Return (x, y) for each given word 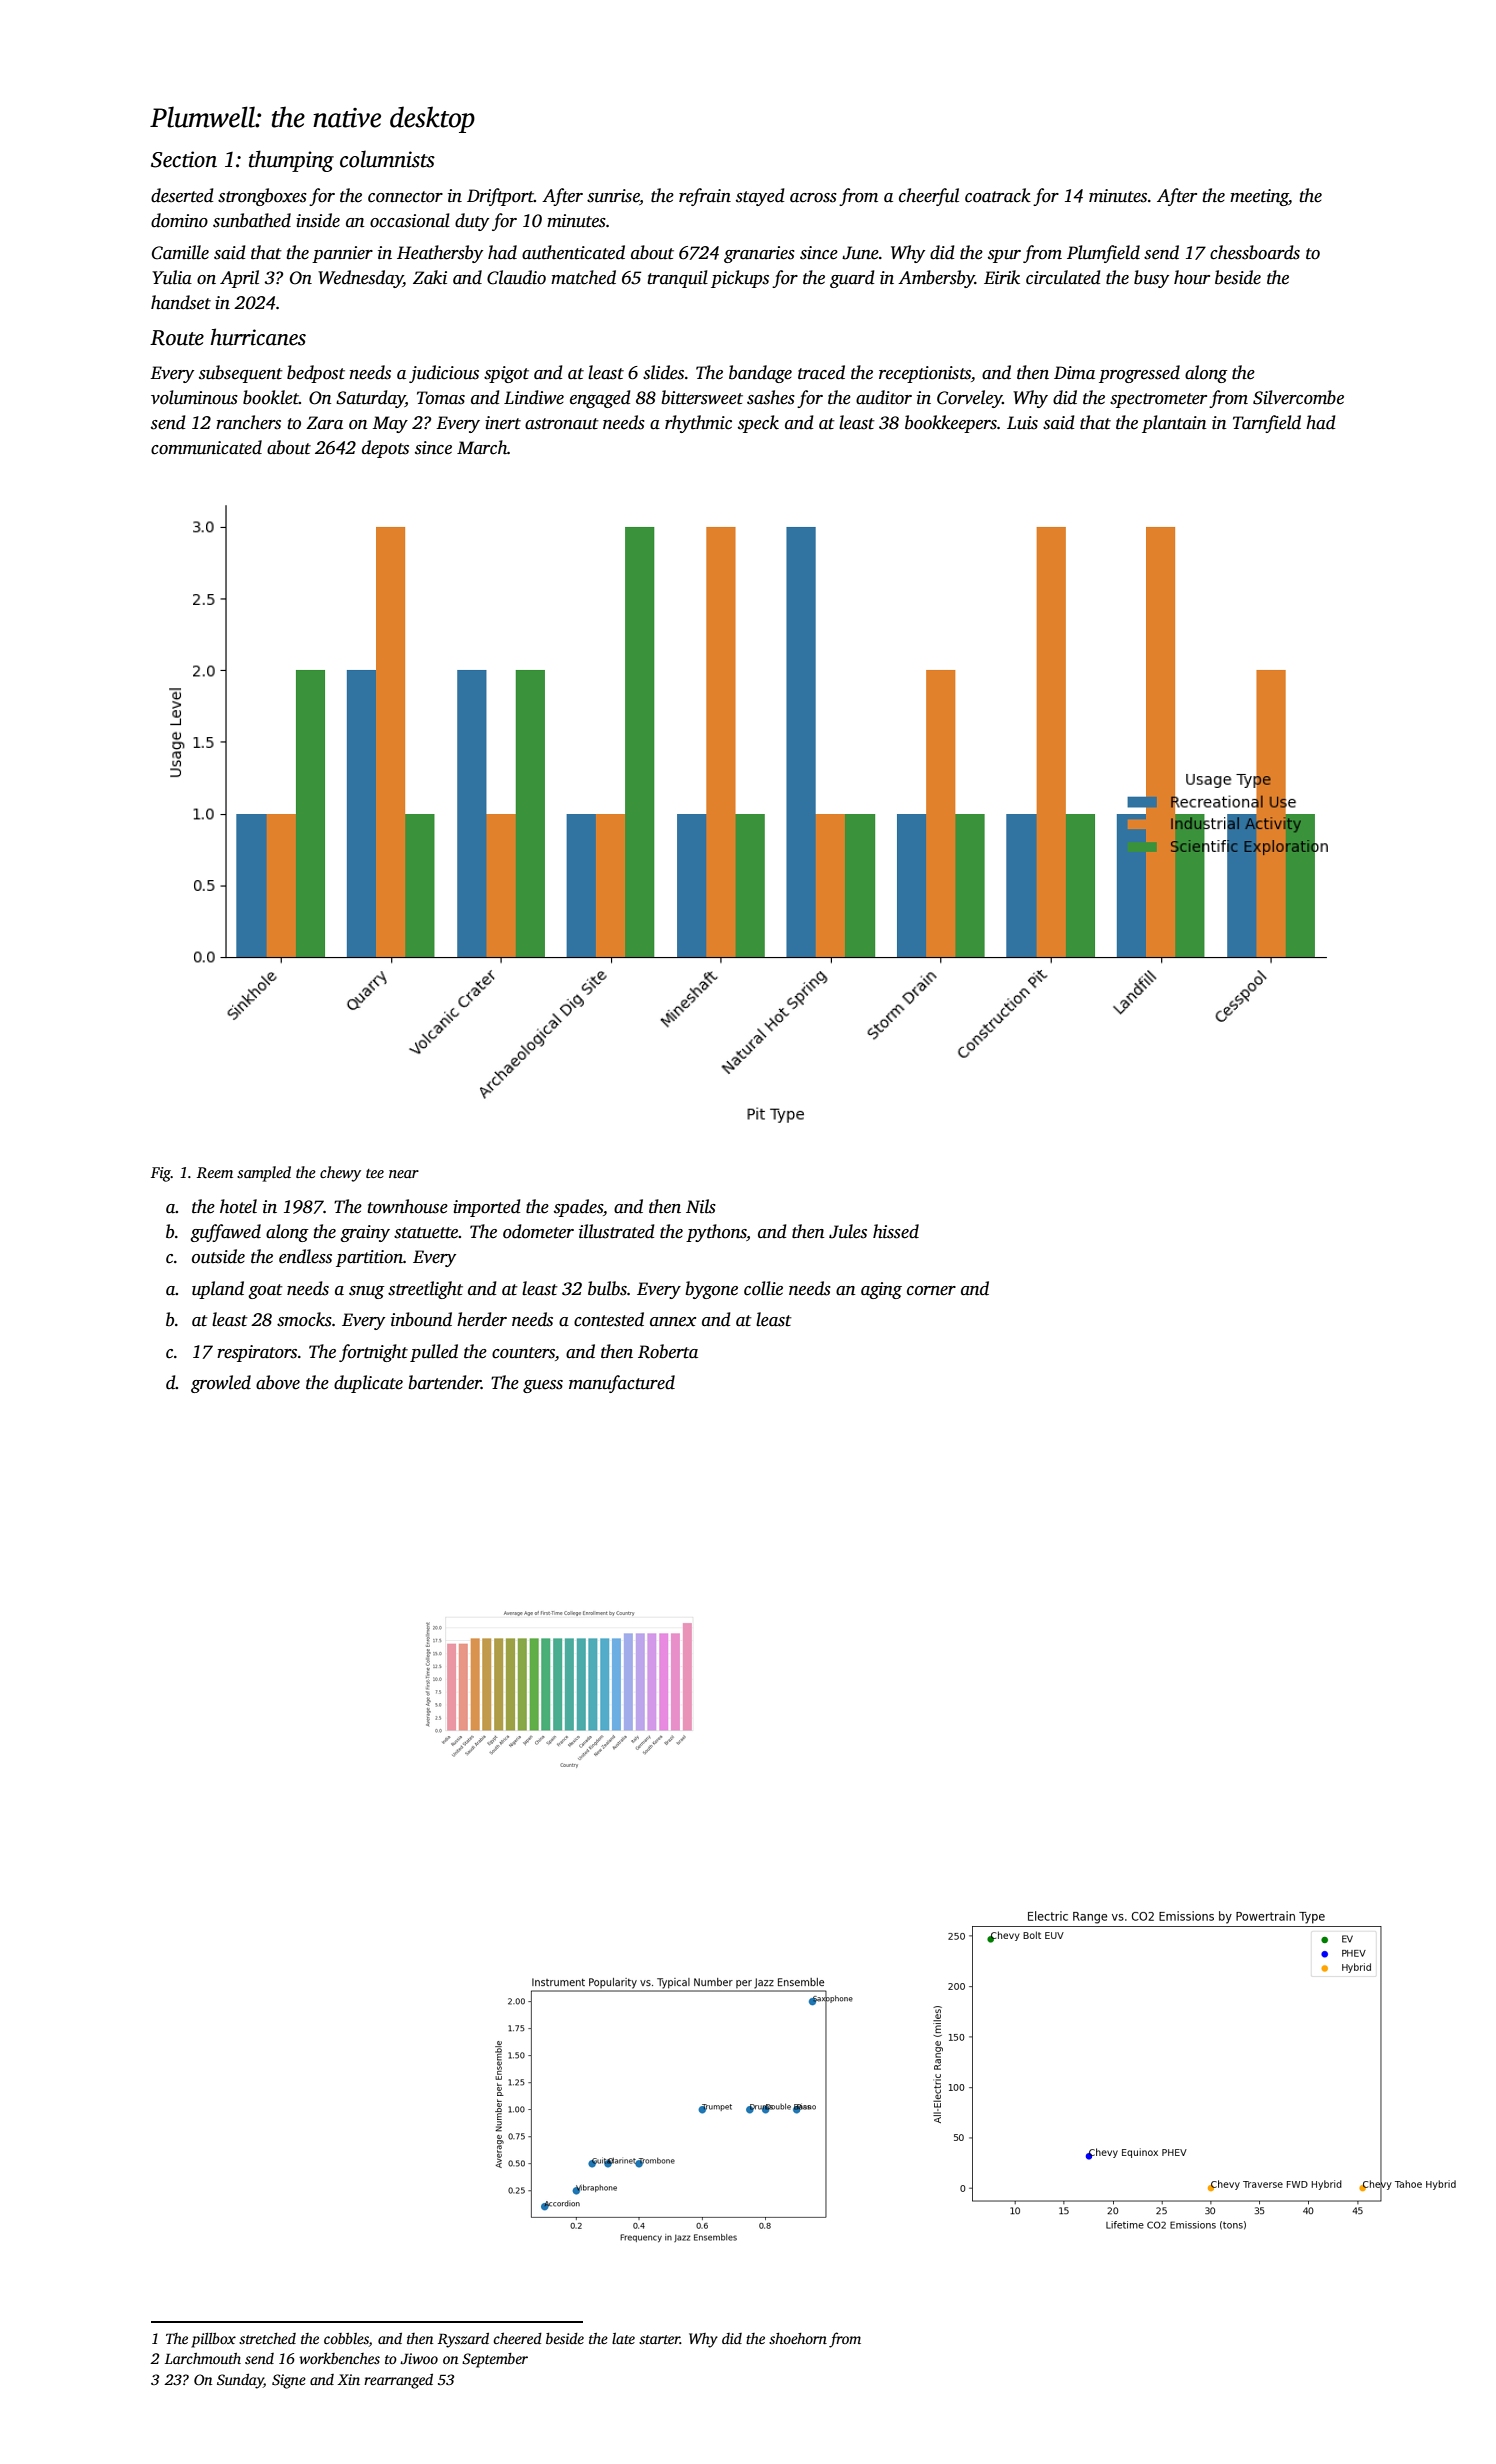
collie (763, 1288)
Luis (1022, 423)
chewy (340, 1174)
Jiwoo (419, 2358)
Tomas (441, 398)
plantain (1174, 424)
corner (931, 1291)
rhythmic (698, 424)
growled (221, 1384)
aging (881, 1290)
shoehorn (798, 2338)
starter (659, 2339)
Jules (848, 1231)
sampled (264, 1174)
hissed (896, 1231)
